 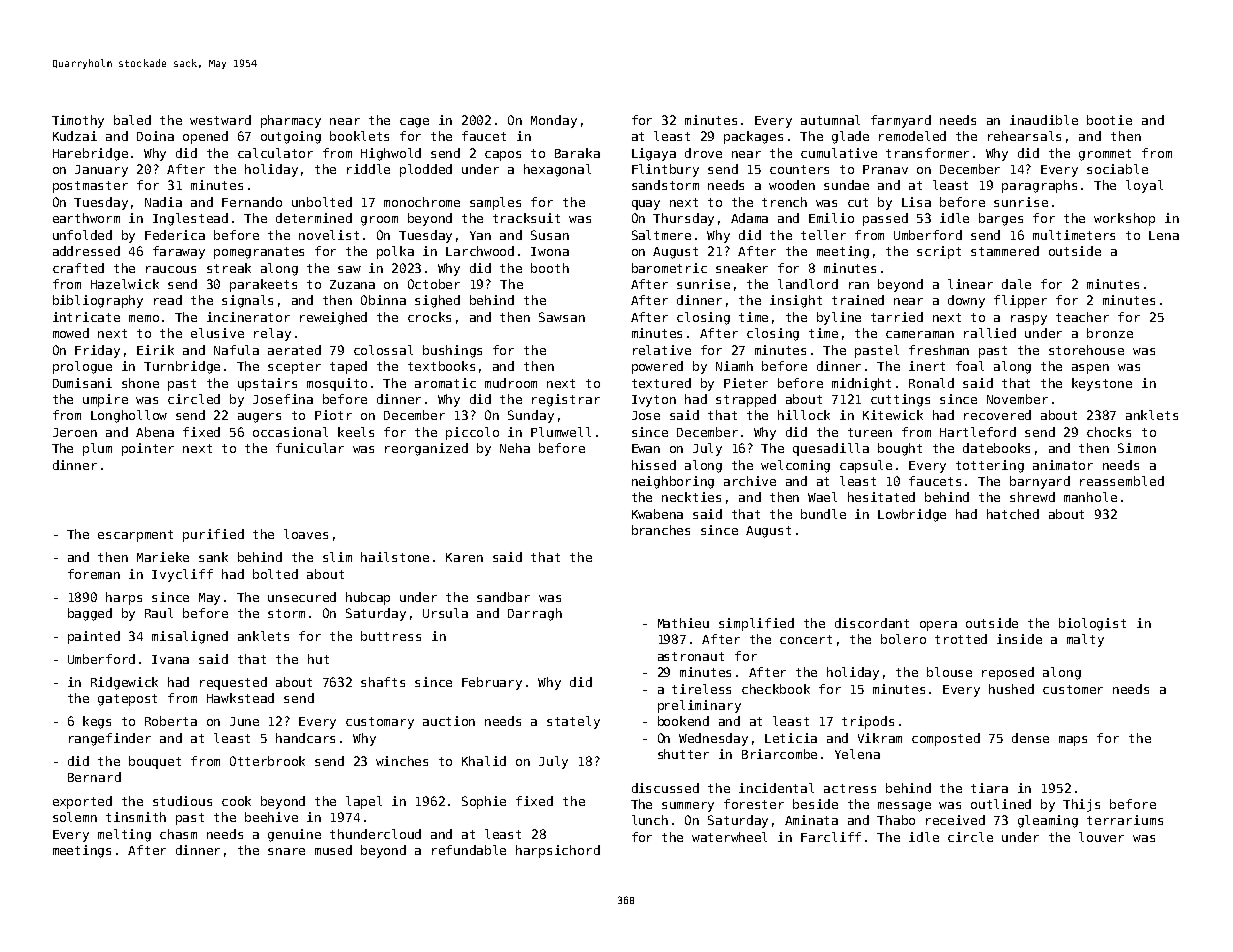 What do you see at coordinates (124, 835) in the document?
I see `melting` at bounding box center [124, 835].
